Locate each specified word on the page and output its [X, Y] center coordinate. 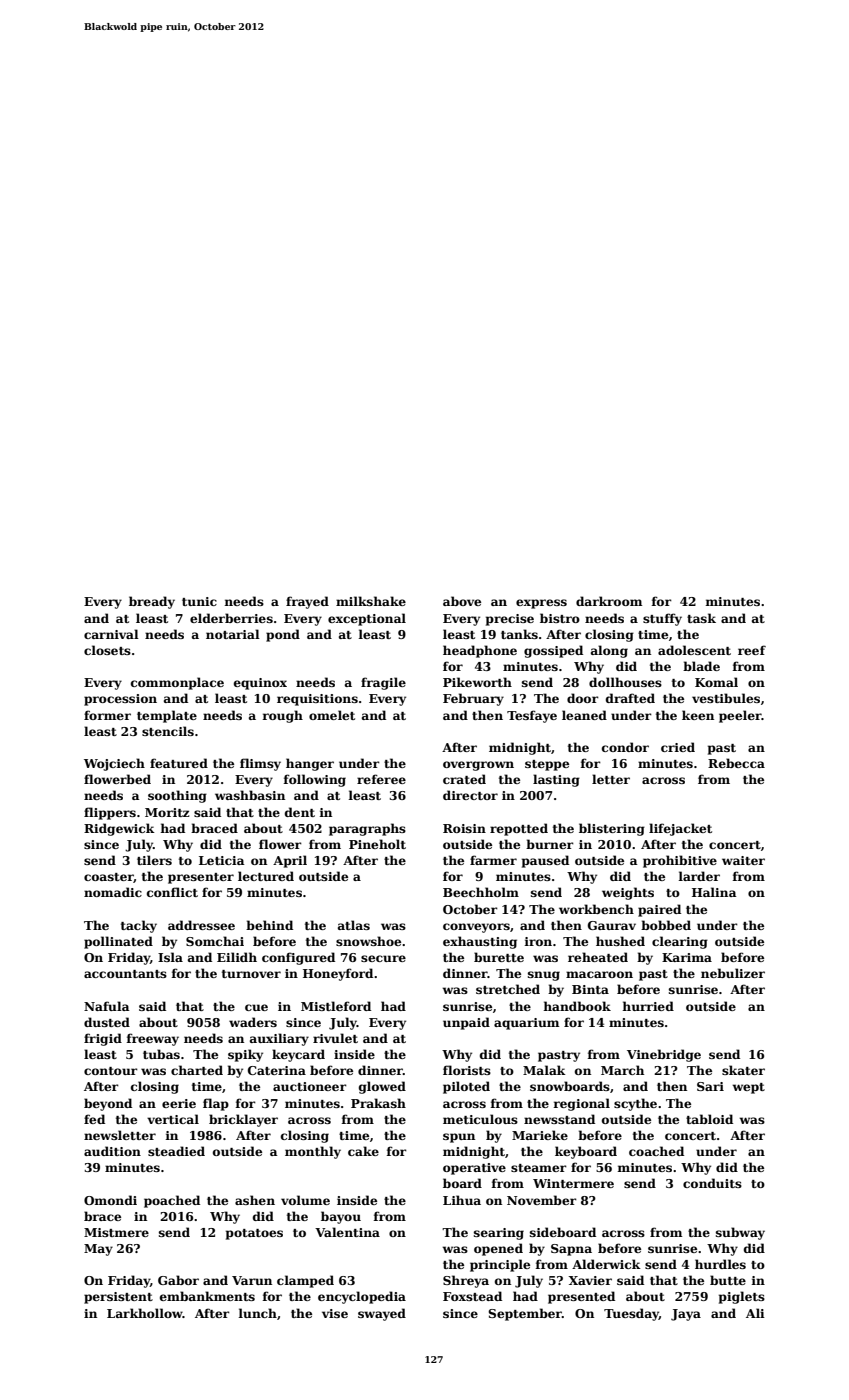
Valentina [347, 1232]
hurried [648, 1006]
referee [381, 779]
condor [625, 747]
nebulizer [733, 973]
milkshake [371, 601]
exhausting [480, 942]
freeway [153, 1039]
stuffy [662, 619]
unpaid [466, 1023]
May [98, 1250]
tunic [199, 601]
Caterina [277, 1070]
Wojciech [114, 764]
